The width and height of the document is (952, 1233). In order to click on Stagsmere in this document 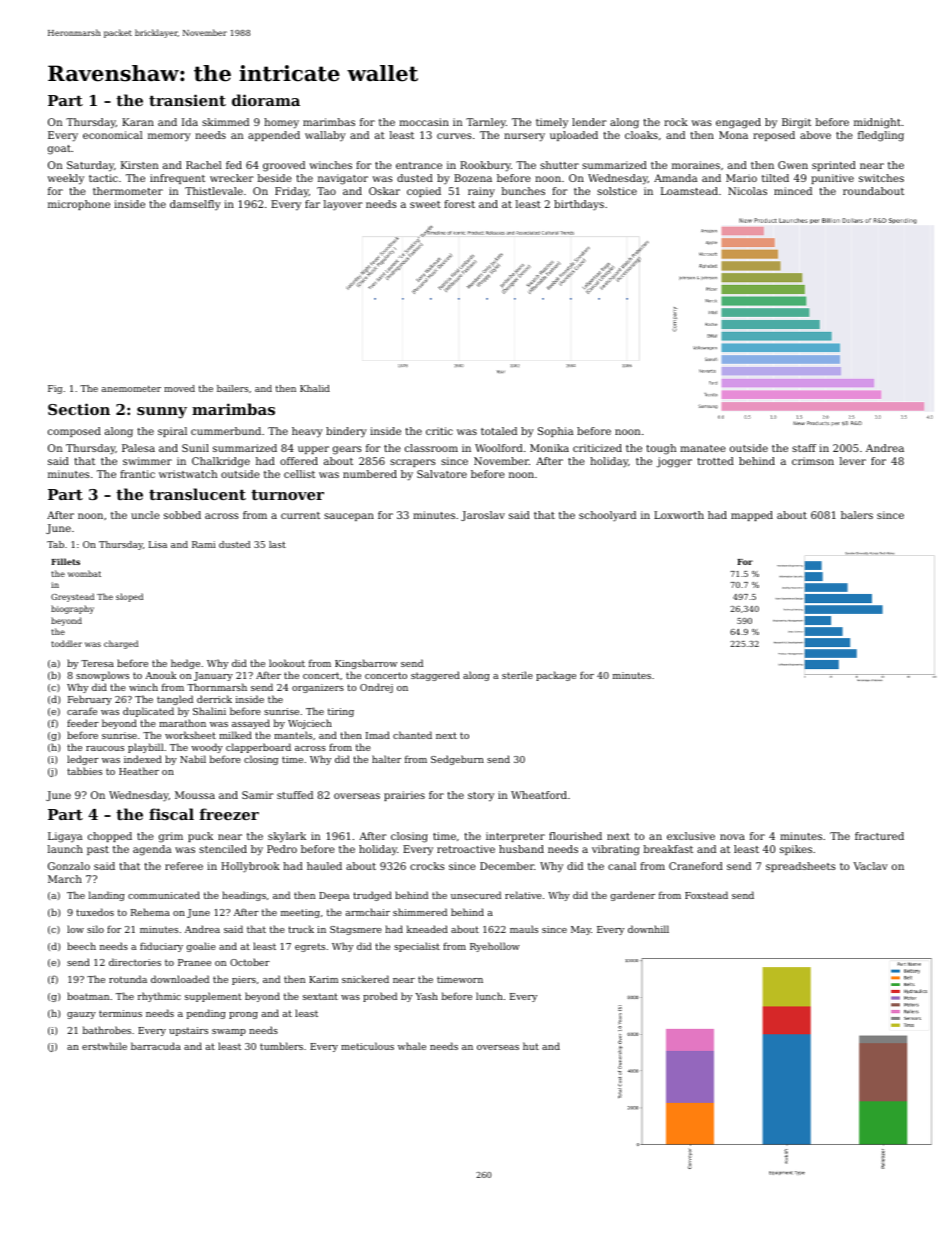, I will do `click(356, 930)`.
